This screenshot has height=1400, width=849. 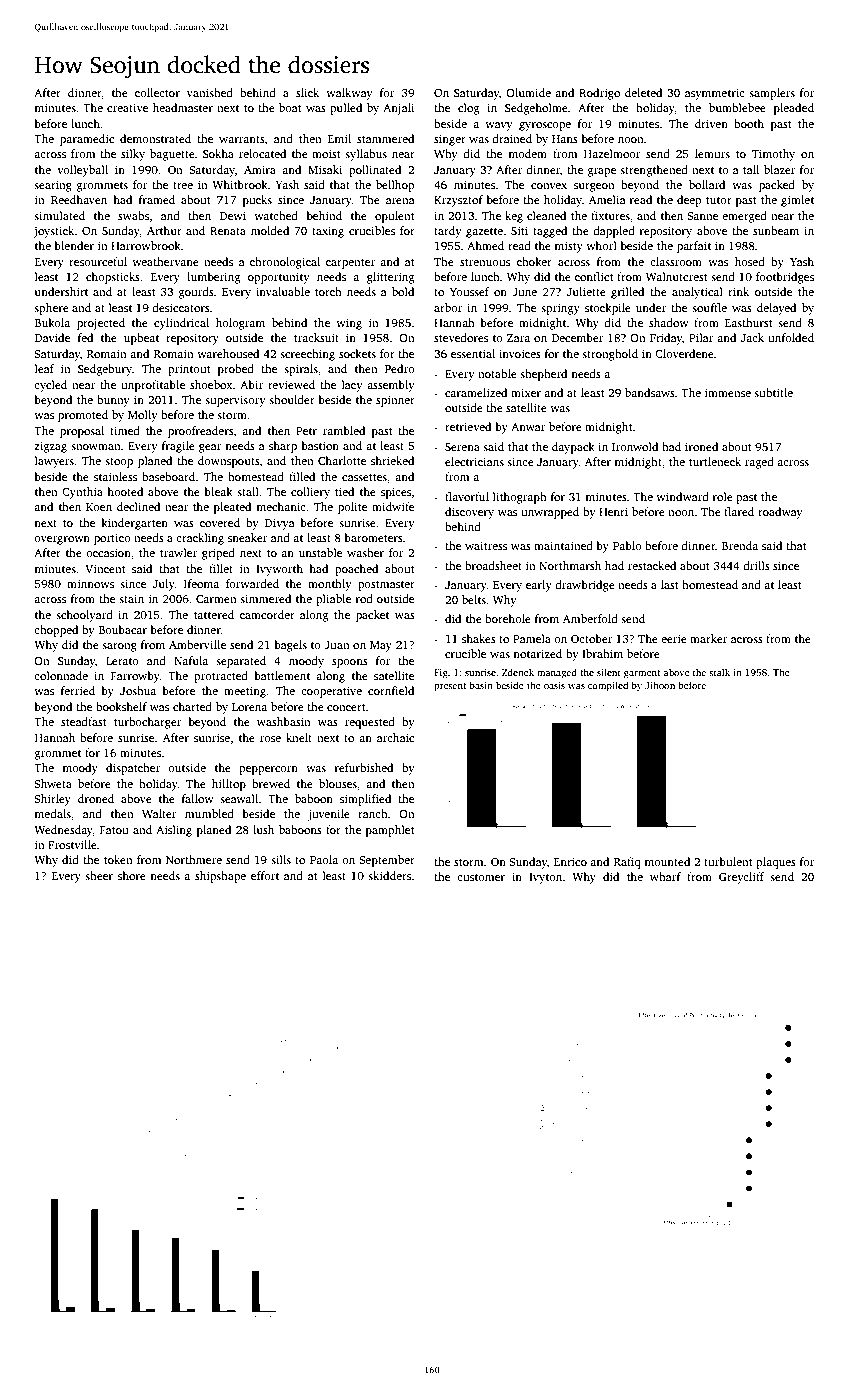 I want to click on pulled, so click(x=346, y=109).
